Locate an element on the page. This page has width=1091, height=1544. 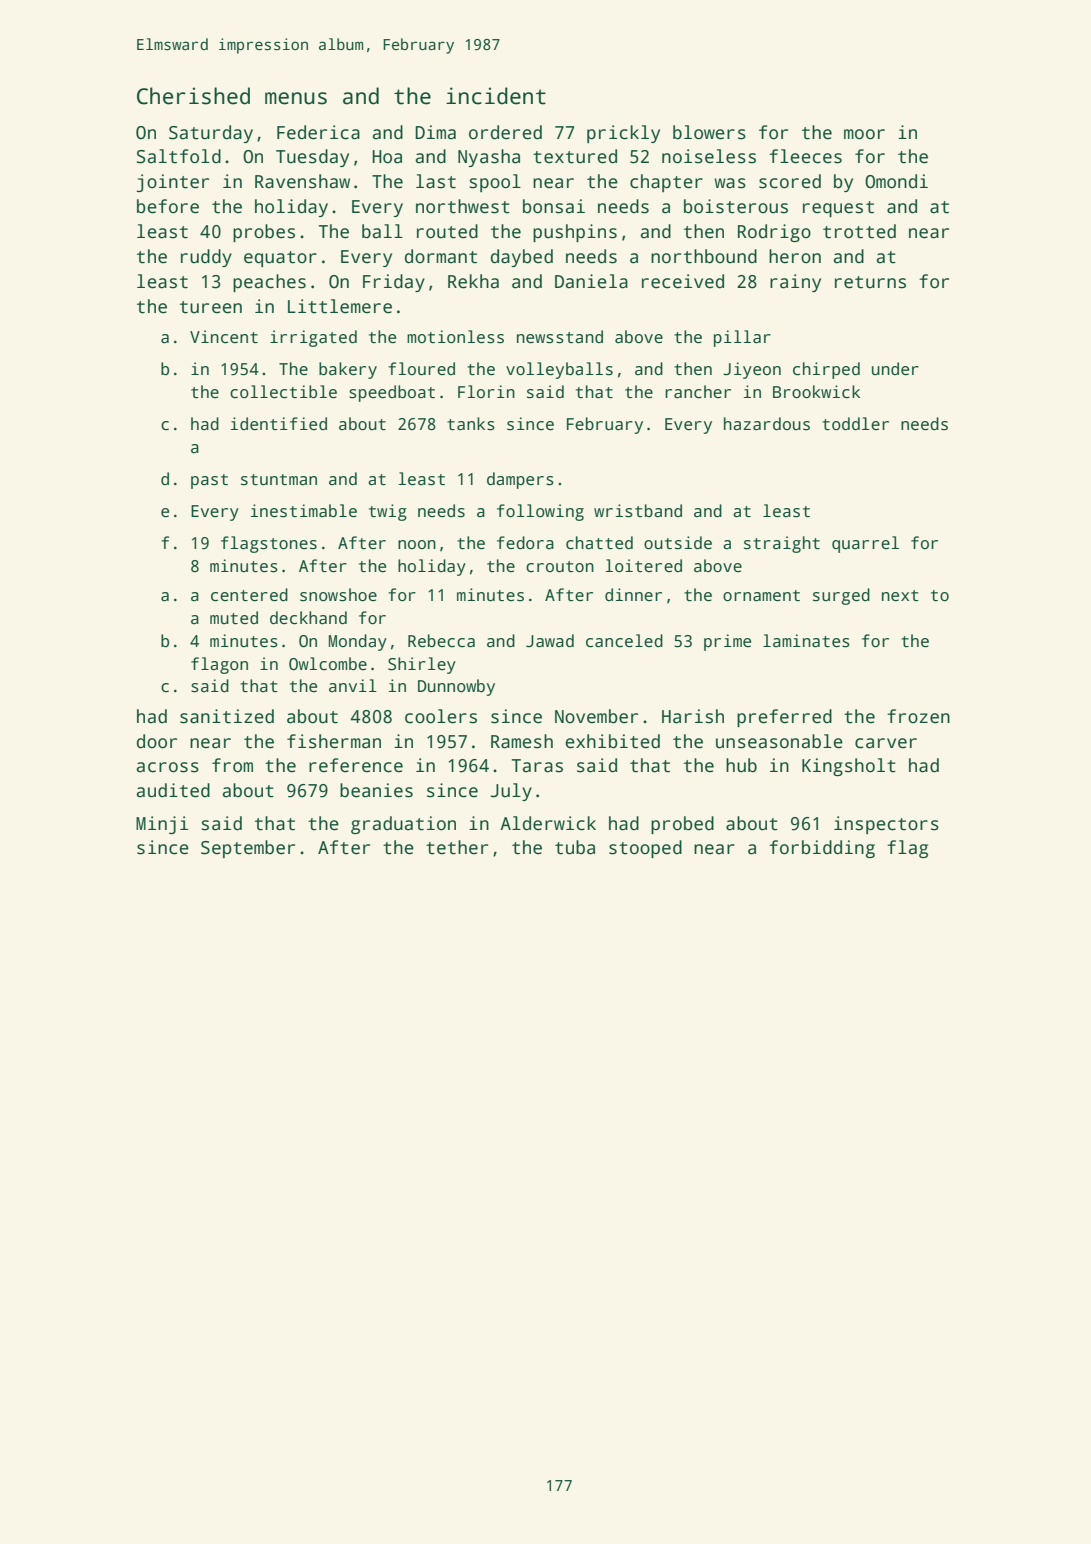
canceled is located at coordinates (624, 641).
